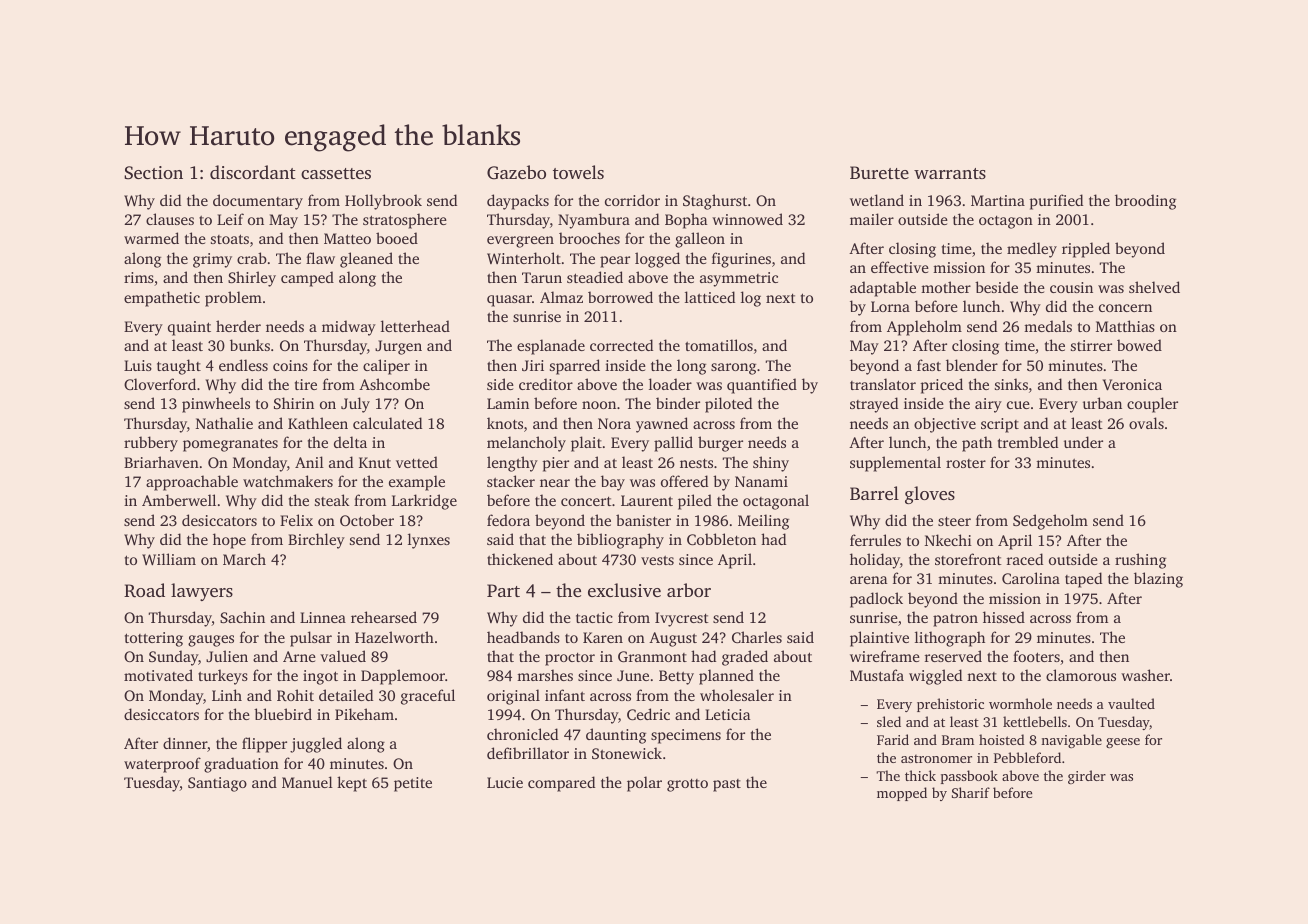  Describe the element at coordinates (739, 279) in the screenshot. I see `asymmetric` at that location.
